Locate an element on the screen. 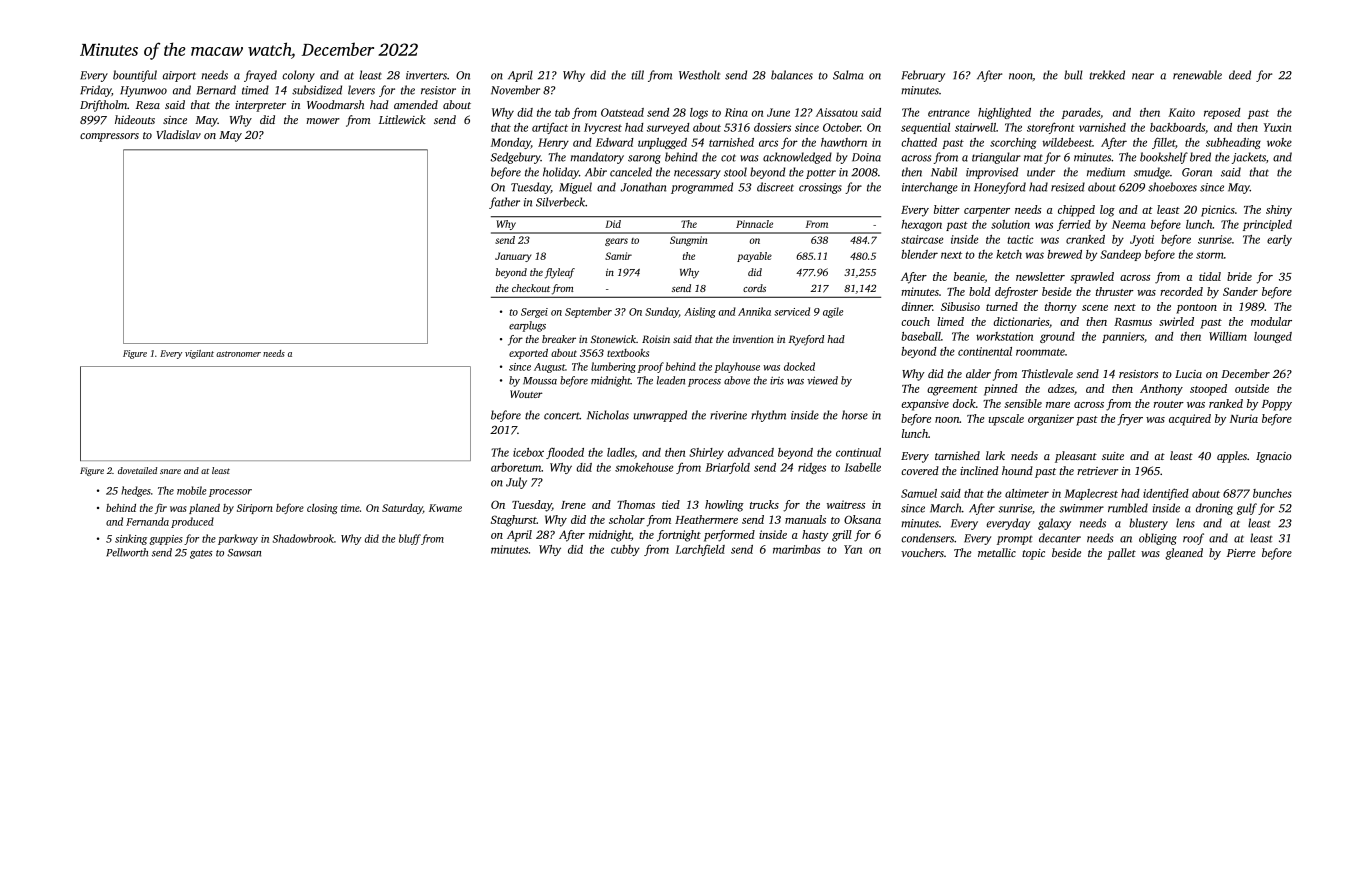 The width and height of the screenshot is (1372, 887). early is located at coordinates (1279, 240).
